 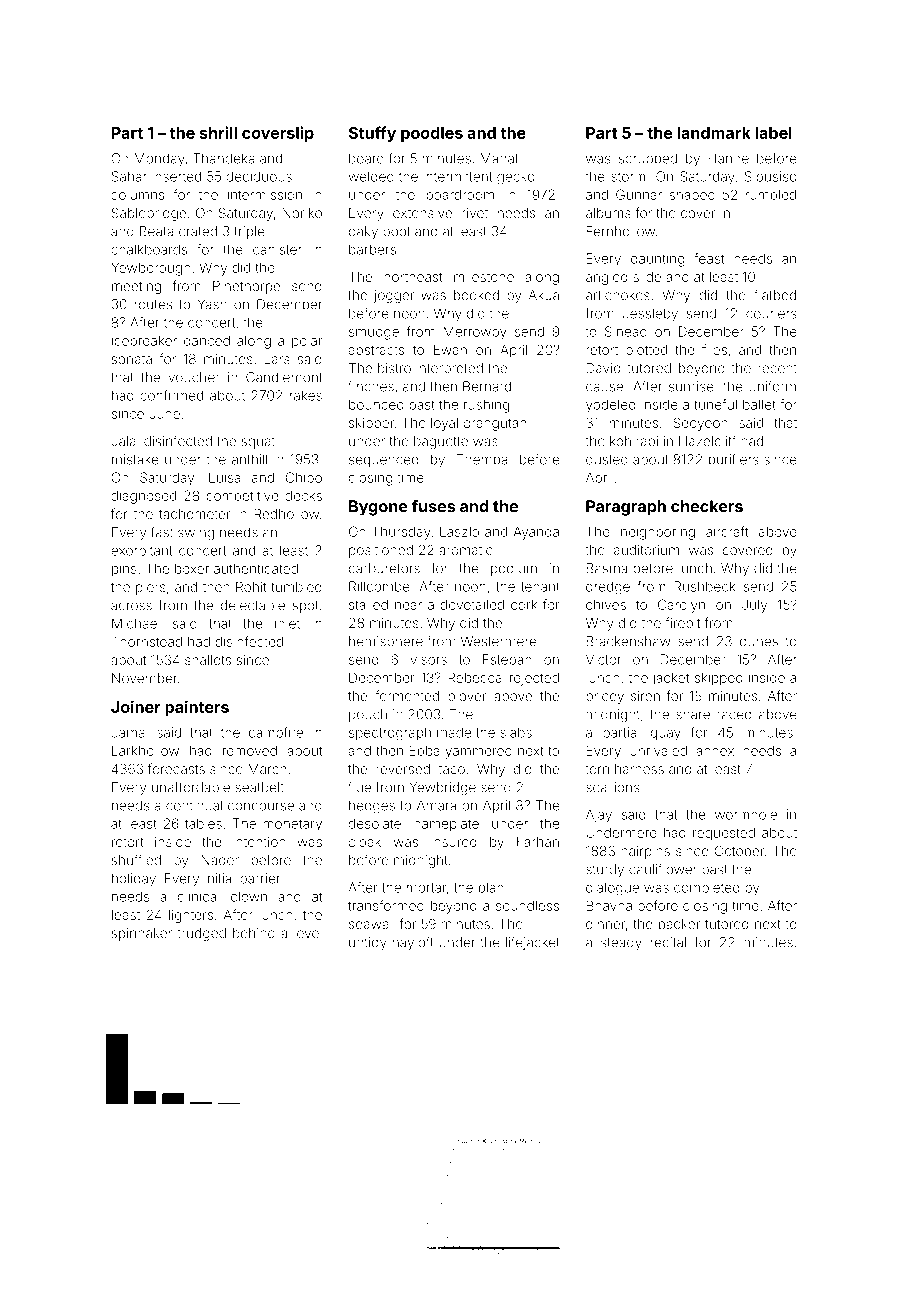 I want to click on crated, so click(x=198, y=231).
